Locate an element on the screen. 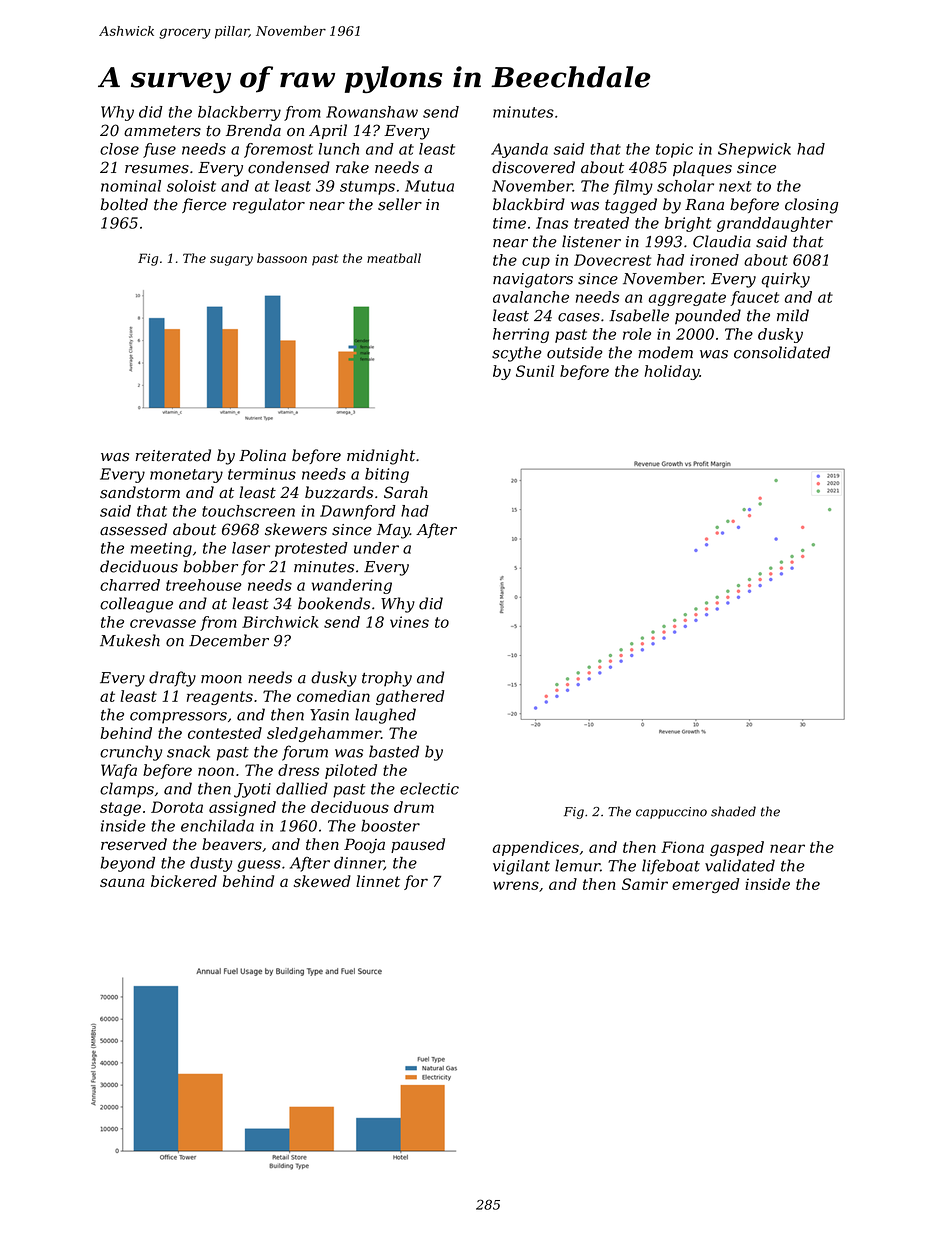  basted is located at coordinates (394, 751).
